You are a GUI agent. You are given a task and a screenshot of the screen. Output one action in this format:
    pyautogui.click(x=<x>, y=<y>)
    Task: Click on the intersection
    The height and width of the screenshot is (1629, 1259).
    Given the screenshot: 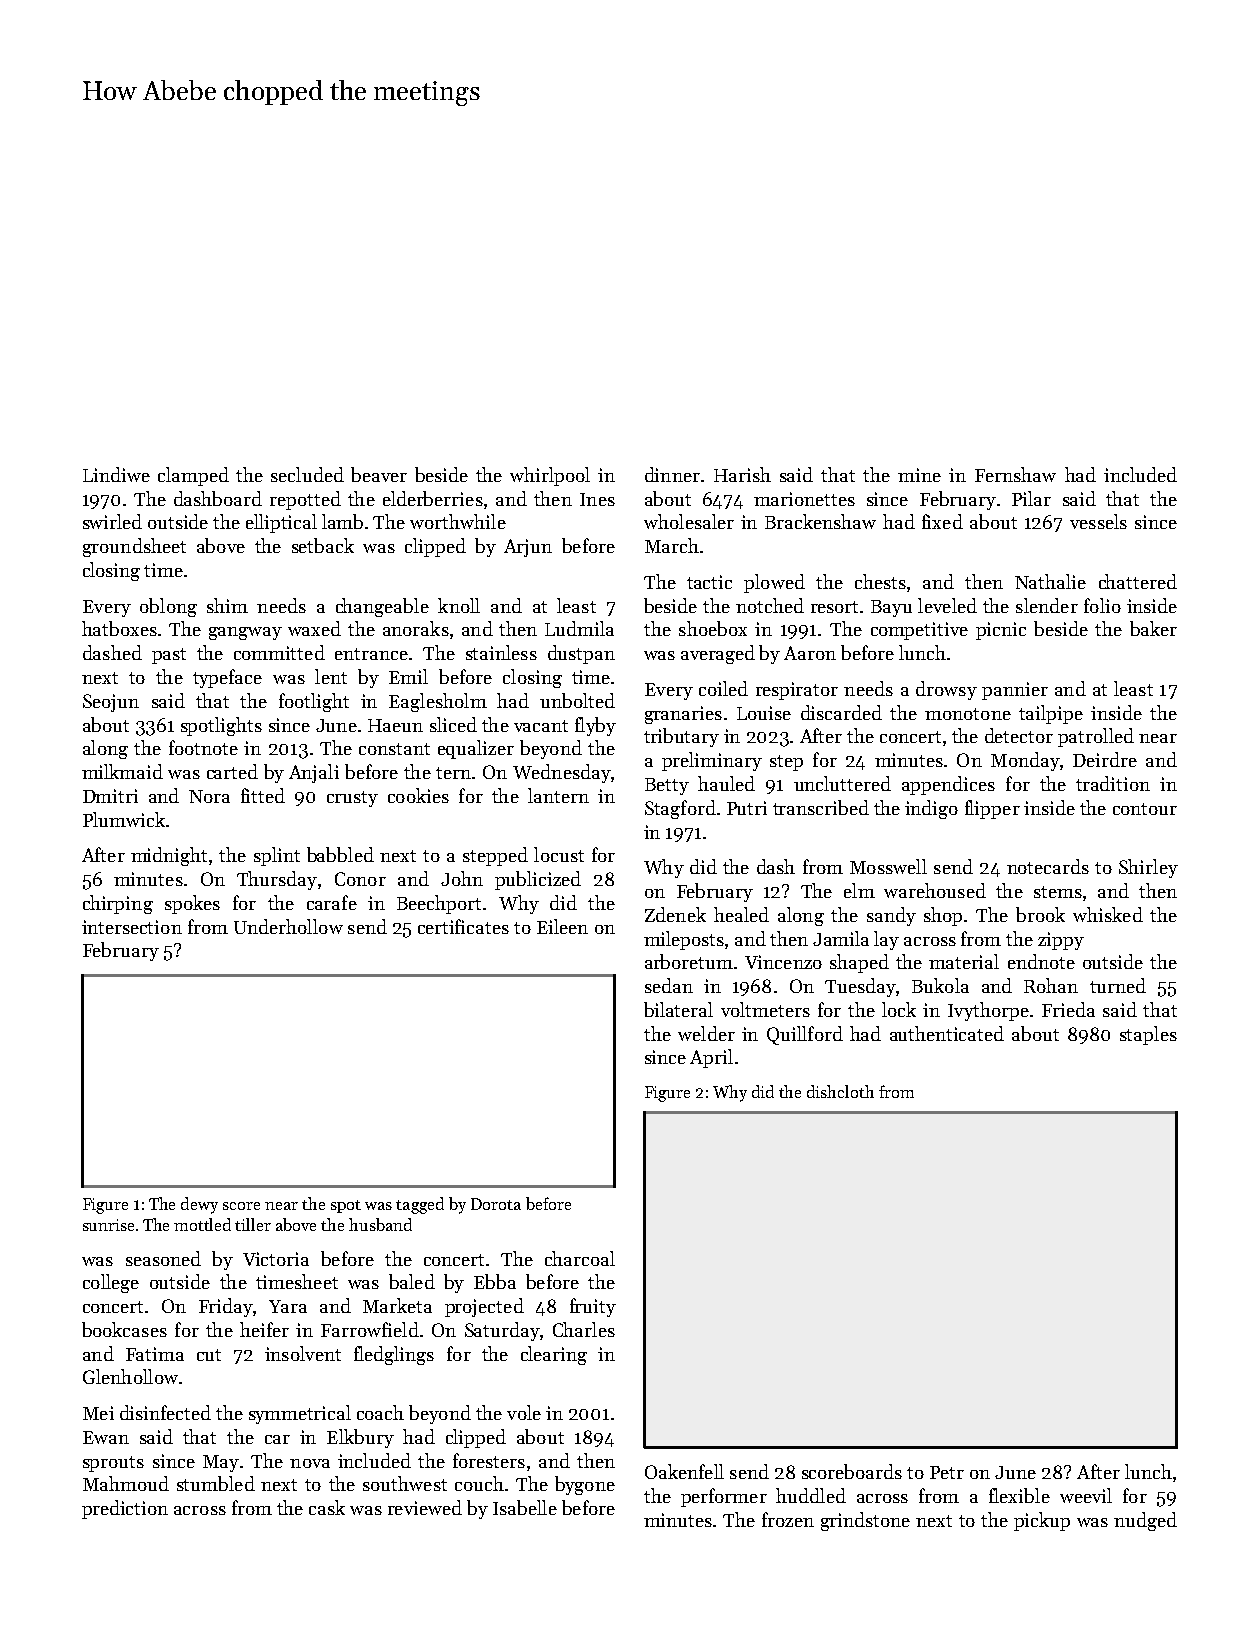 What is the action you would take?
    pyautogui.click(x=132, y=927)
